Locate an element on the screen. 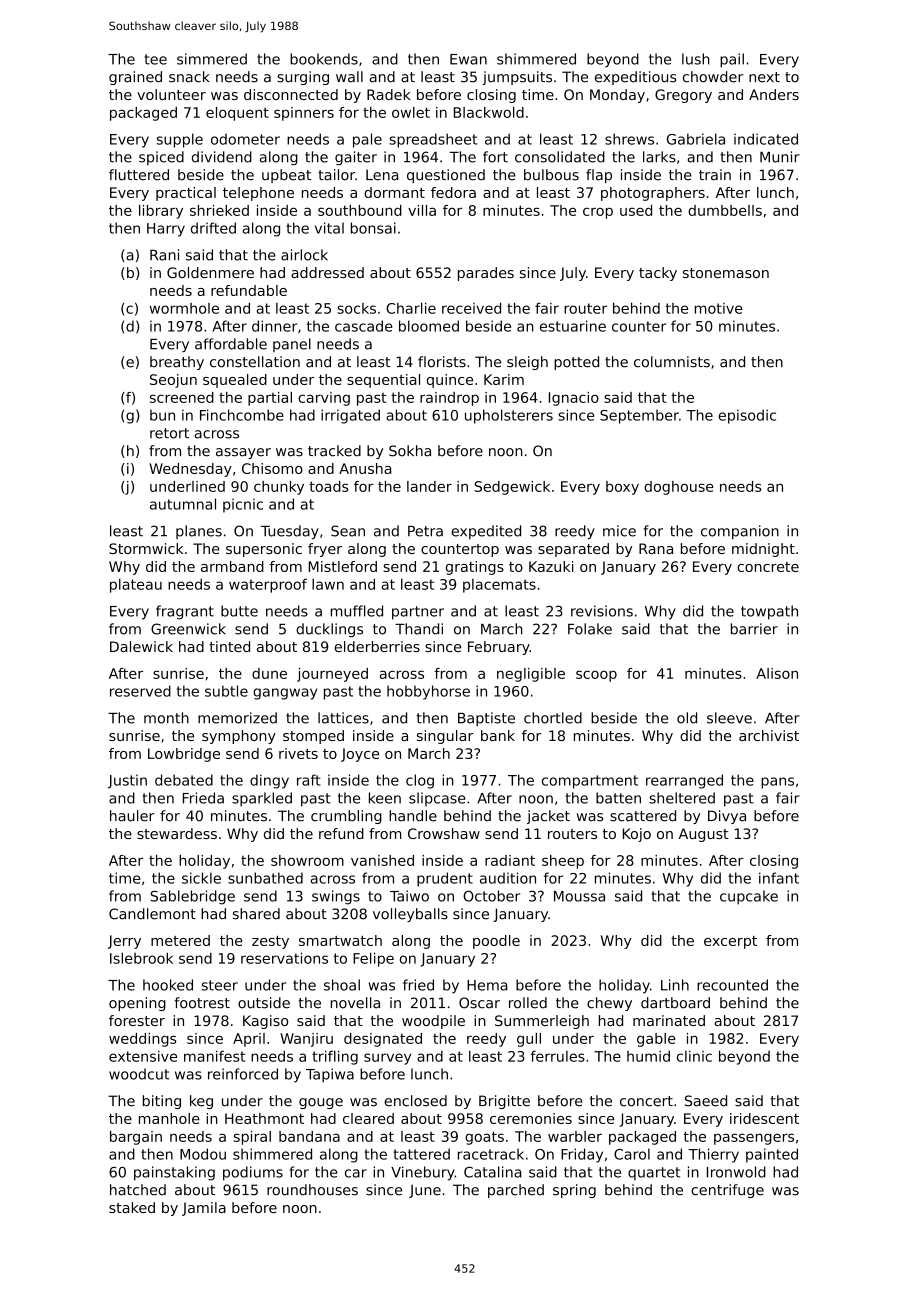 The height and width of the screenshot is (1316, 908). companion is located at coordinates (740, 532).
